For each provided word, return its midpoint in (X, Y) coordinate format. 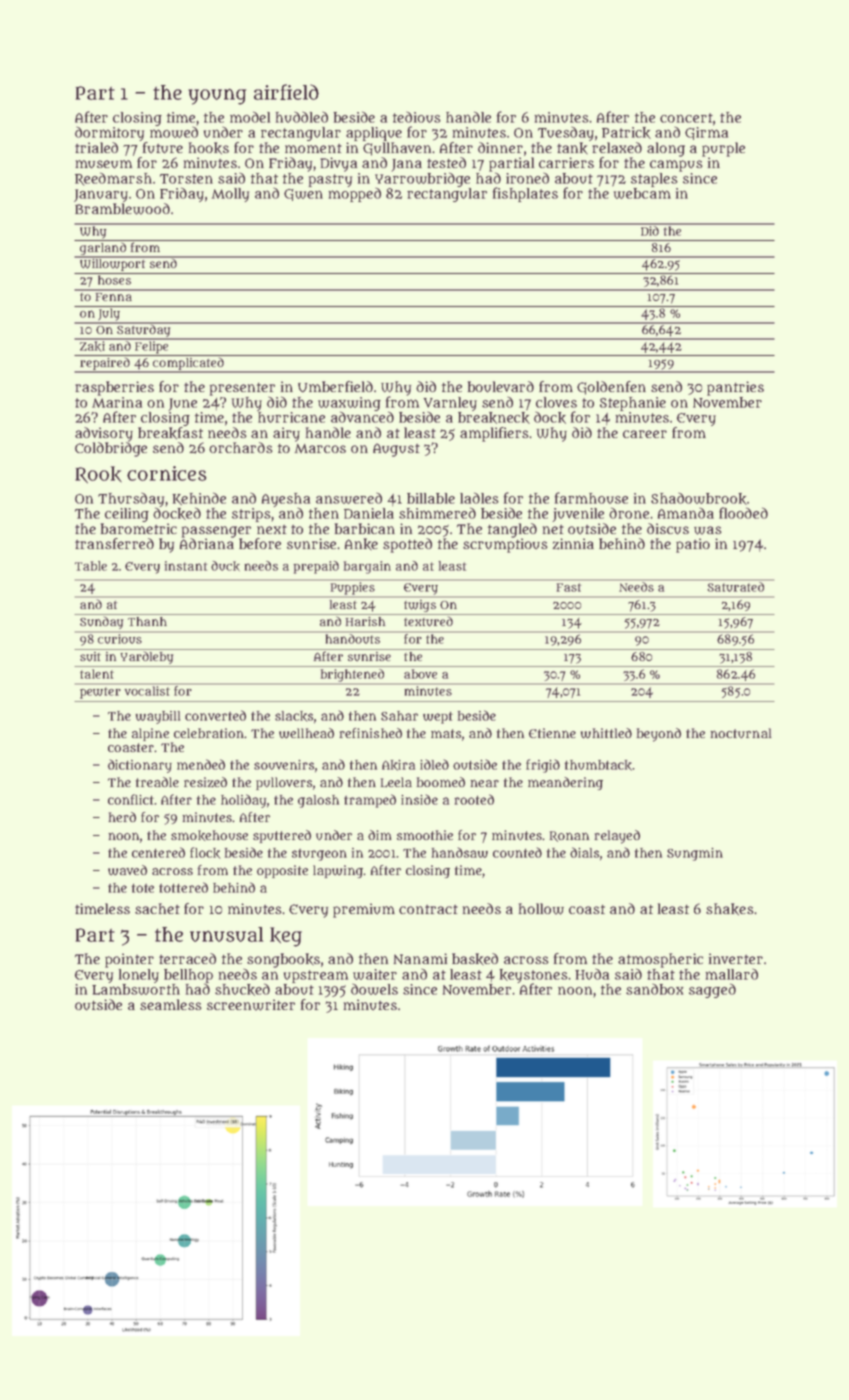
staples (654, 180)
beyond (659, 735)
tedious (417, 117)
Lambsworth (136, 989)
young (217, 96)
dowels (374, 989)
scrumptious (505, 545)
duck (225, 566)
